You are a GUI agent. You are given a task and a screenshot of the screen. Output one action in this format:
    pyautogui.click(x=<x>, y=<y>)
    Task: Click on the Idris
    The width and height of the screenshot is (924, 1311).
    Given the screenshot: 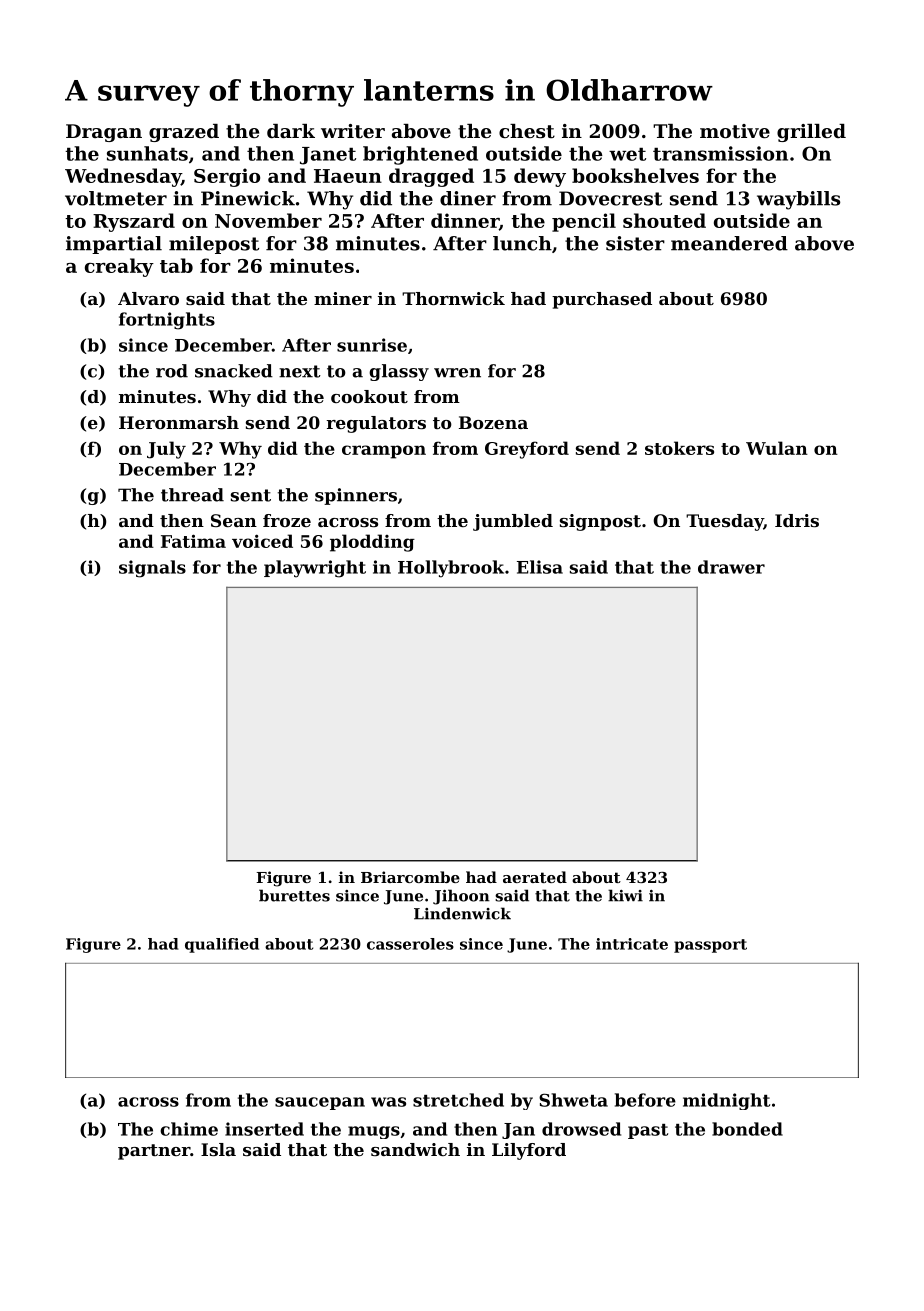 What is the action you would take?
    pyautogui.click(x=797, y=520)
